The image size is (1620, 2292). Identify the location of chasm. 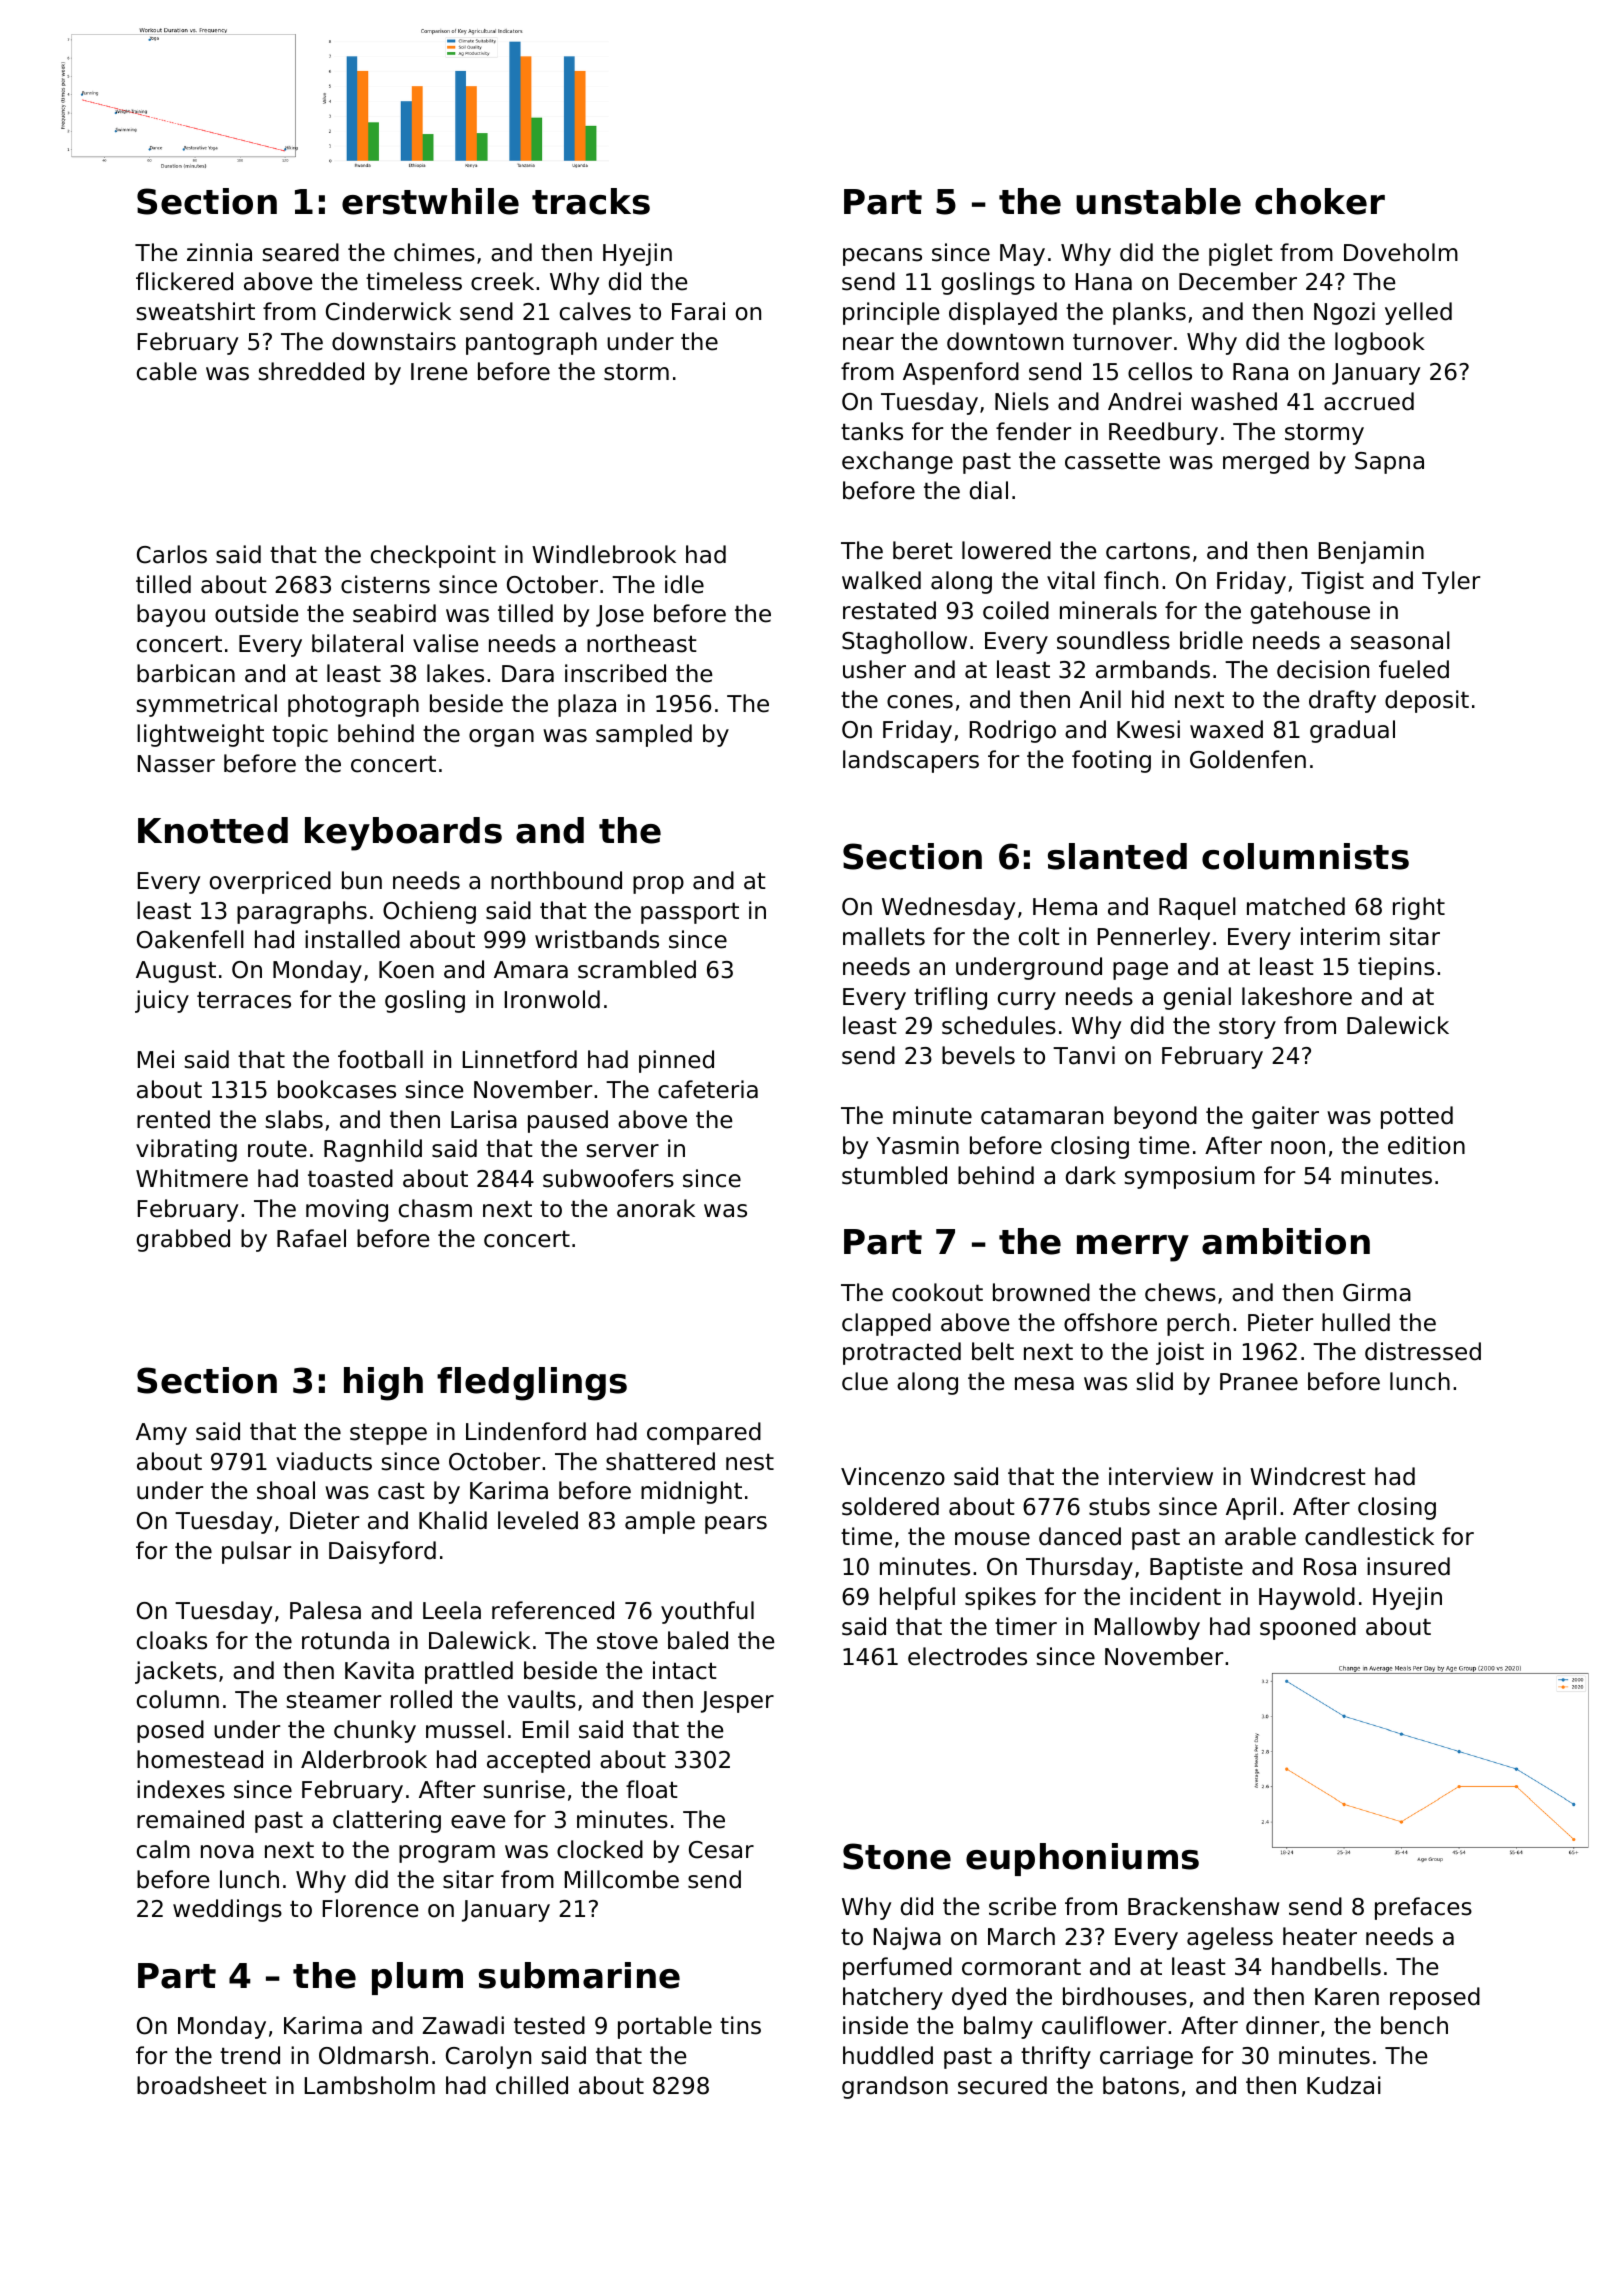
(435, 1208).
